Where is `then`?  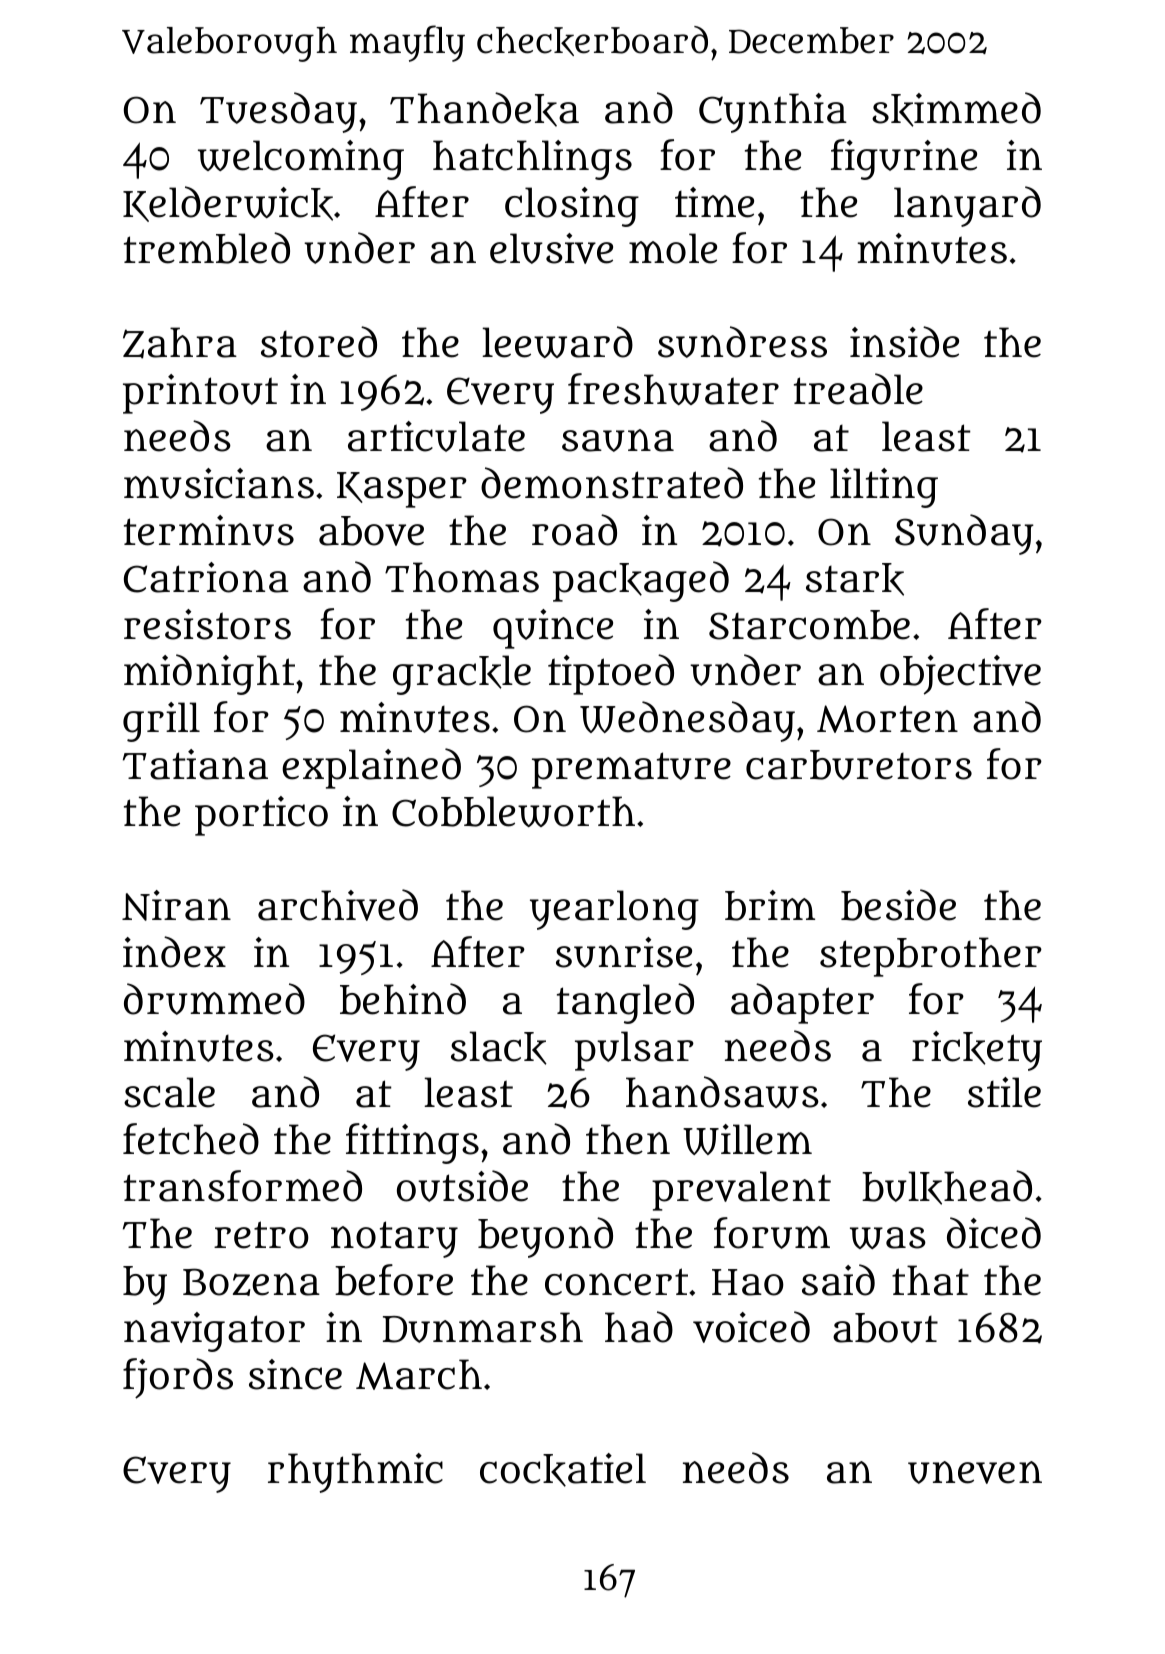 then is located at coordinates (628, 1139).
